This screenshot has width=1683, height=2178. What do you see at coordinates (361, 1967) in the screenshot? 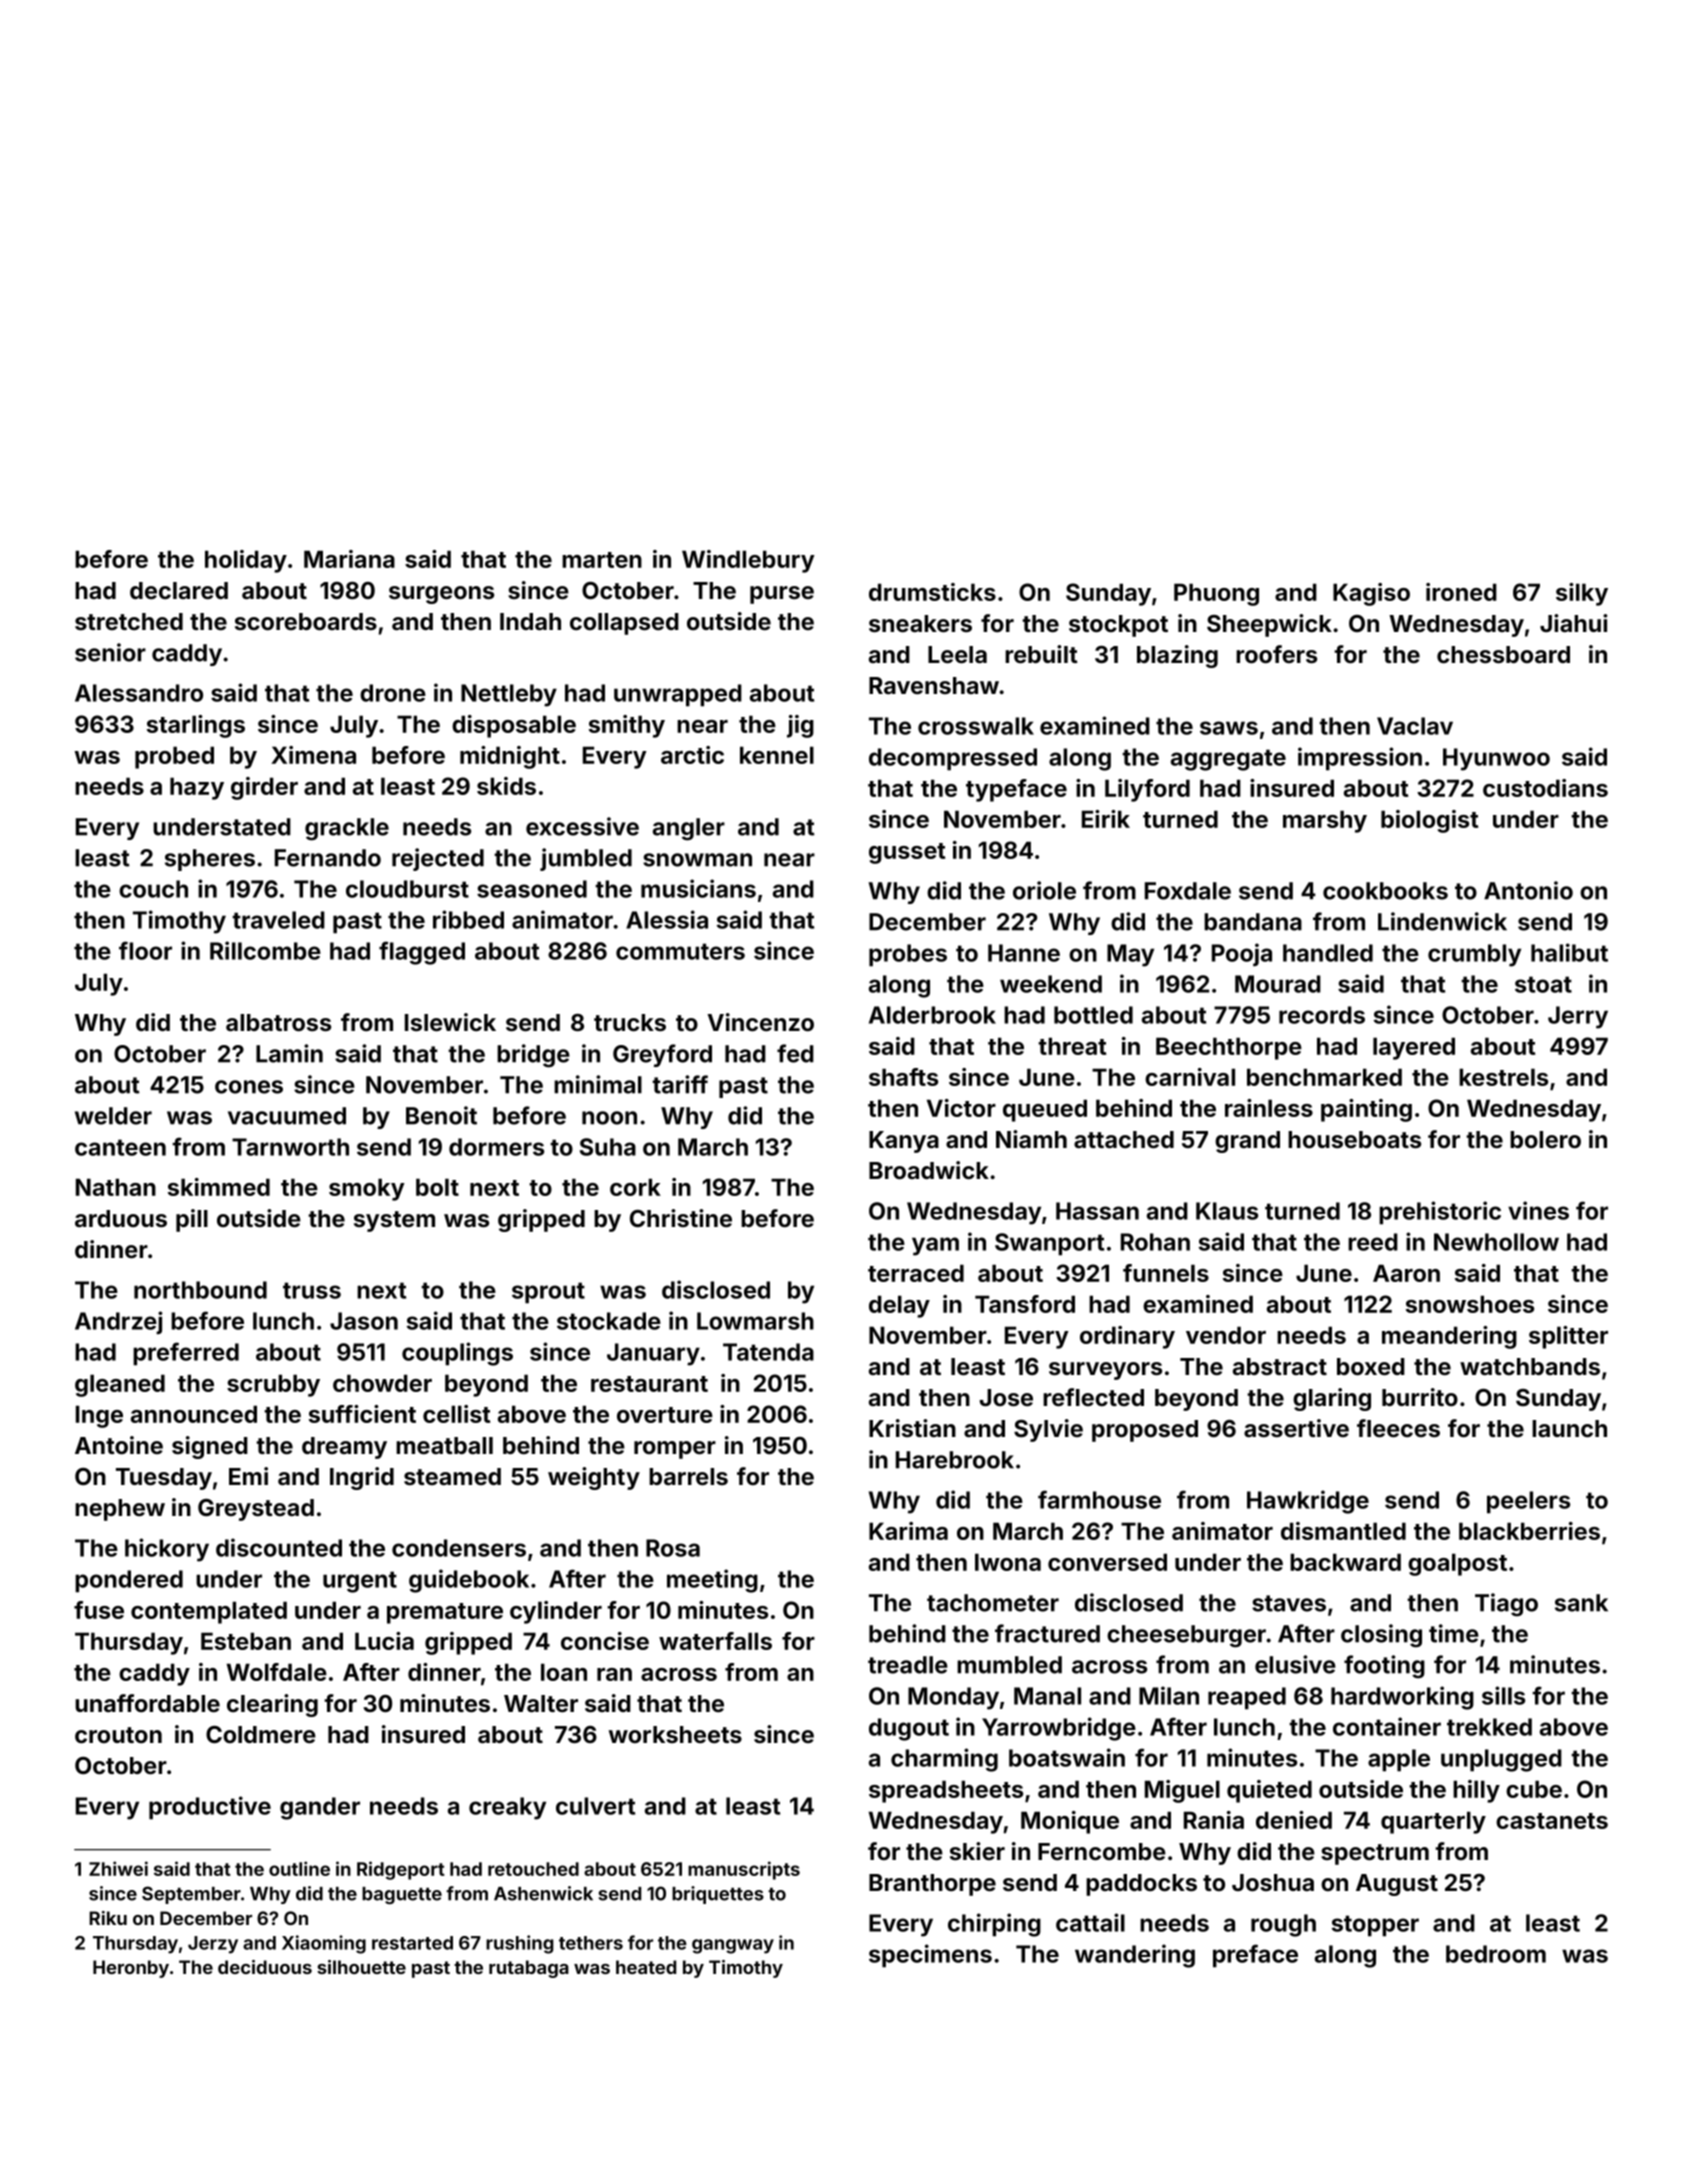
I see `silhouette` at bounding box center [361, 1967].
